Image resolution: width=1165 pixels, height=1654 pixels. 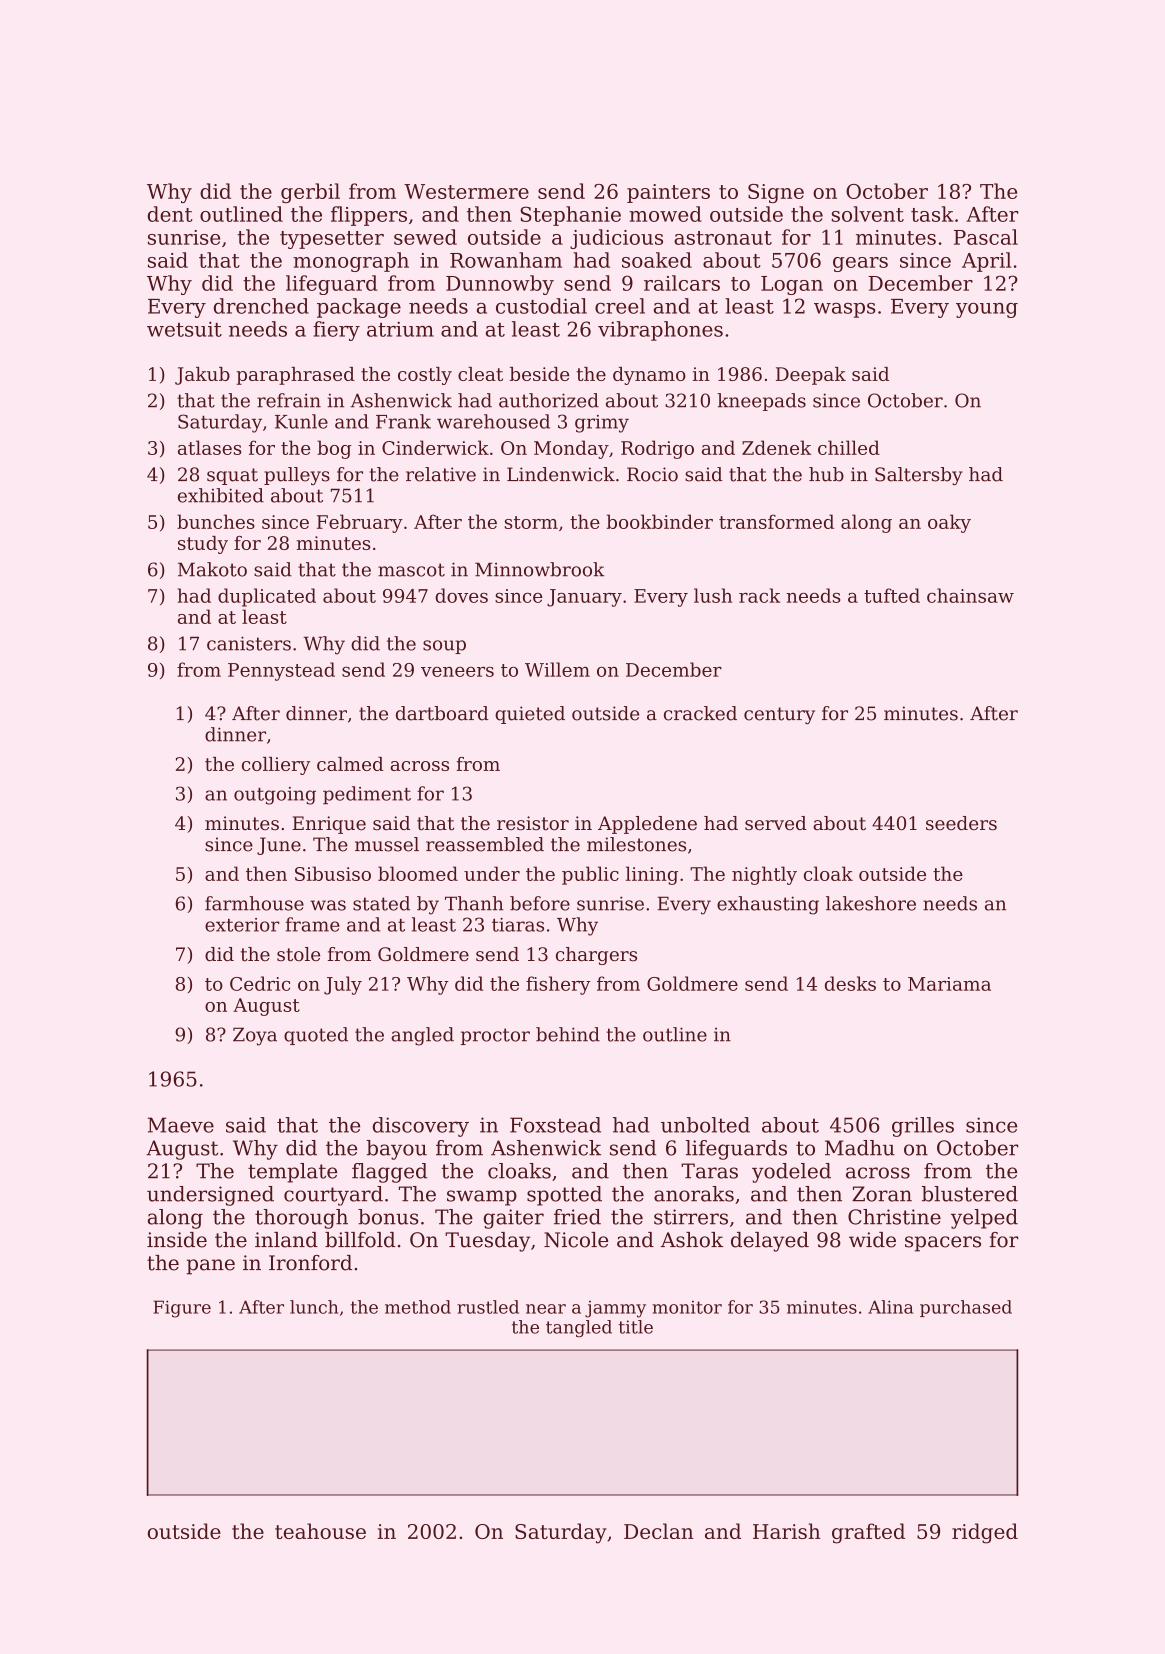 What do you see at coordinates (329, 825) in the document?
I see `Enrique` at bounding box center [329, 825].
